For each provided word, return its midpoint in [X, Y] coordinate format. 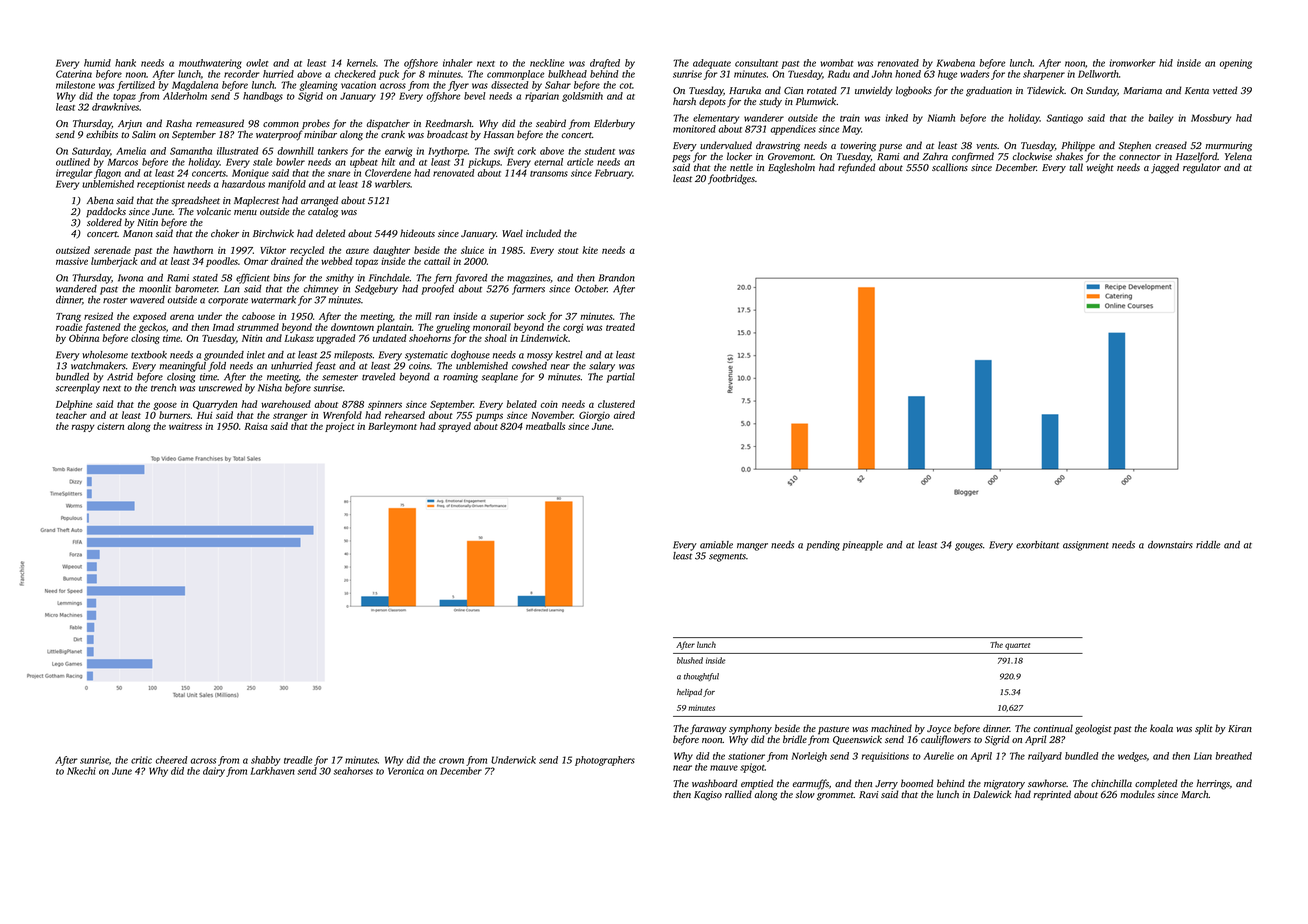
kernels [361, 63]
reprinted [1052, 795]
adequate [712, 64]
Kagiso [708, 796]
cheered [172, 760]
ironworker [1132, 63]
